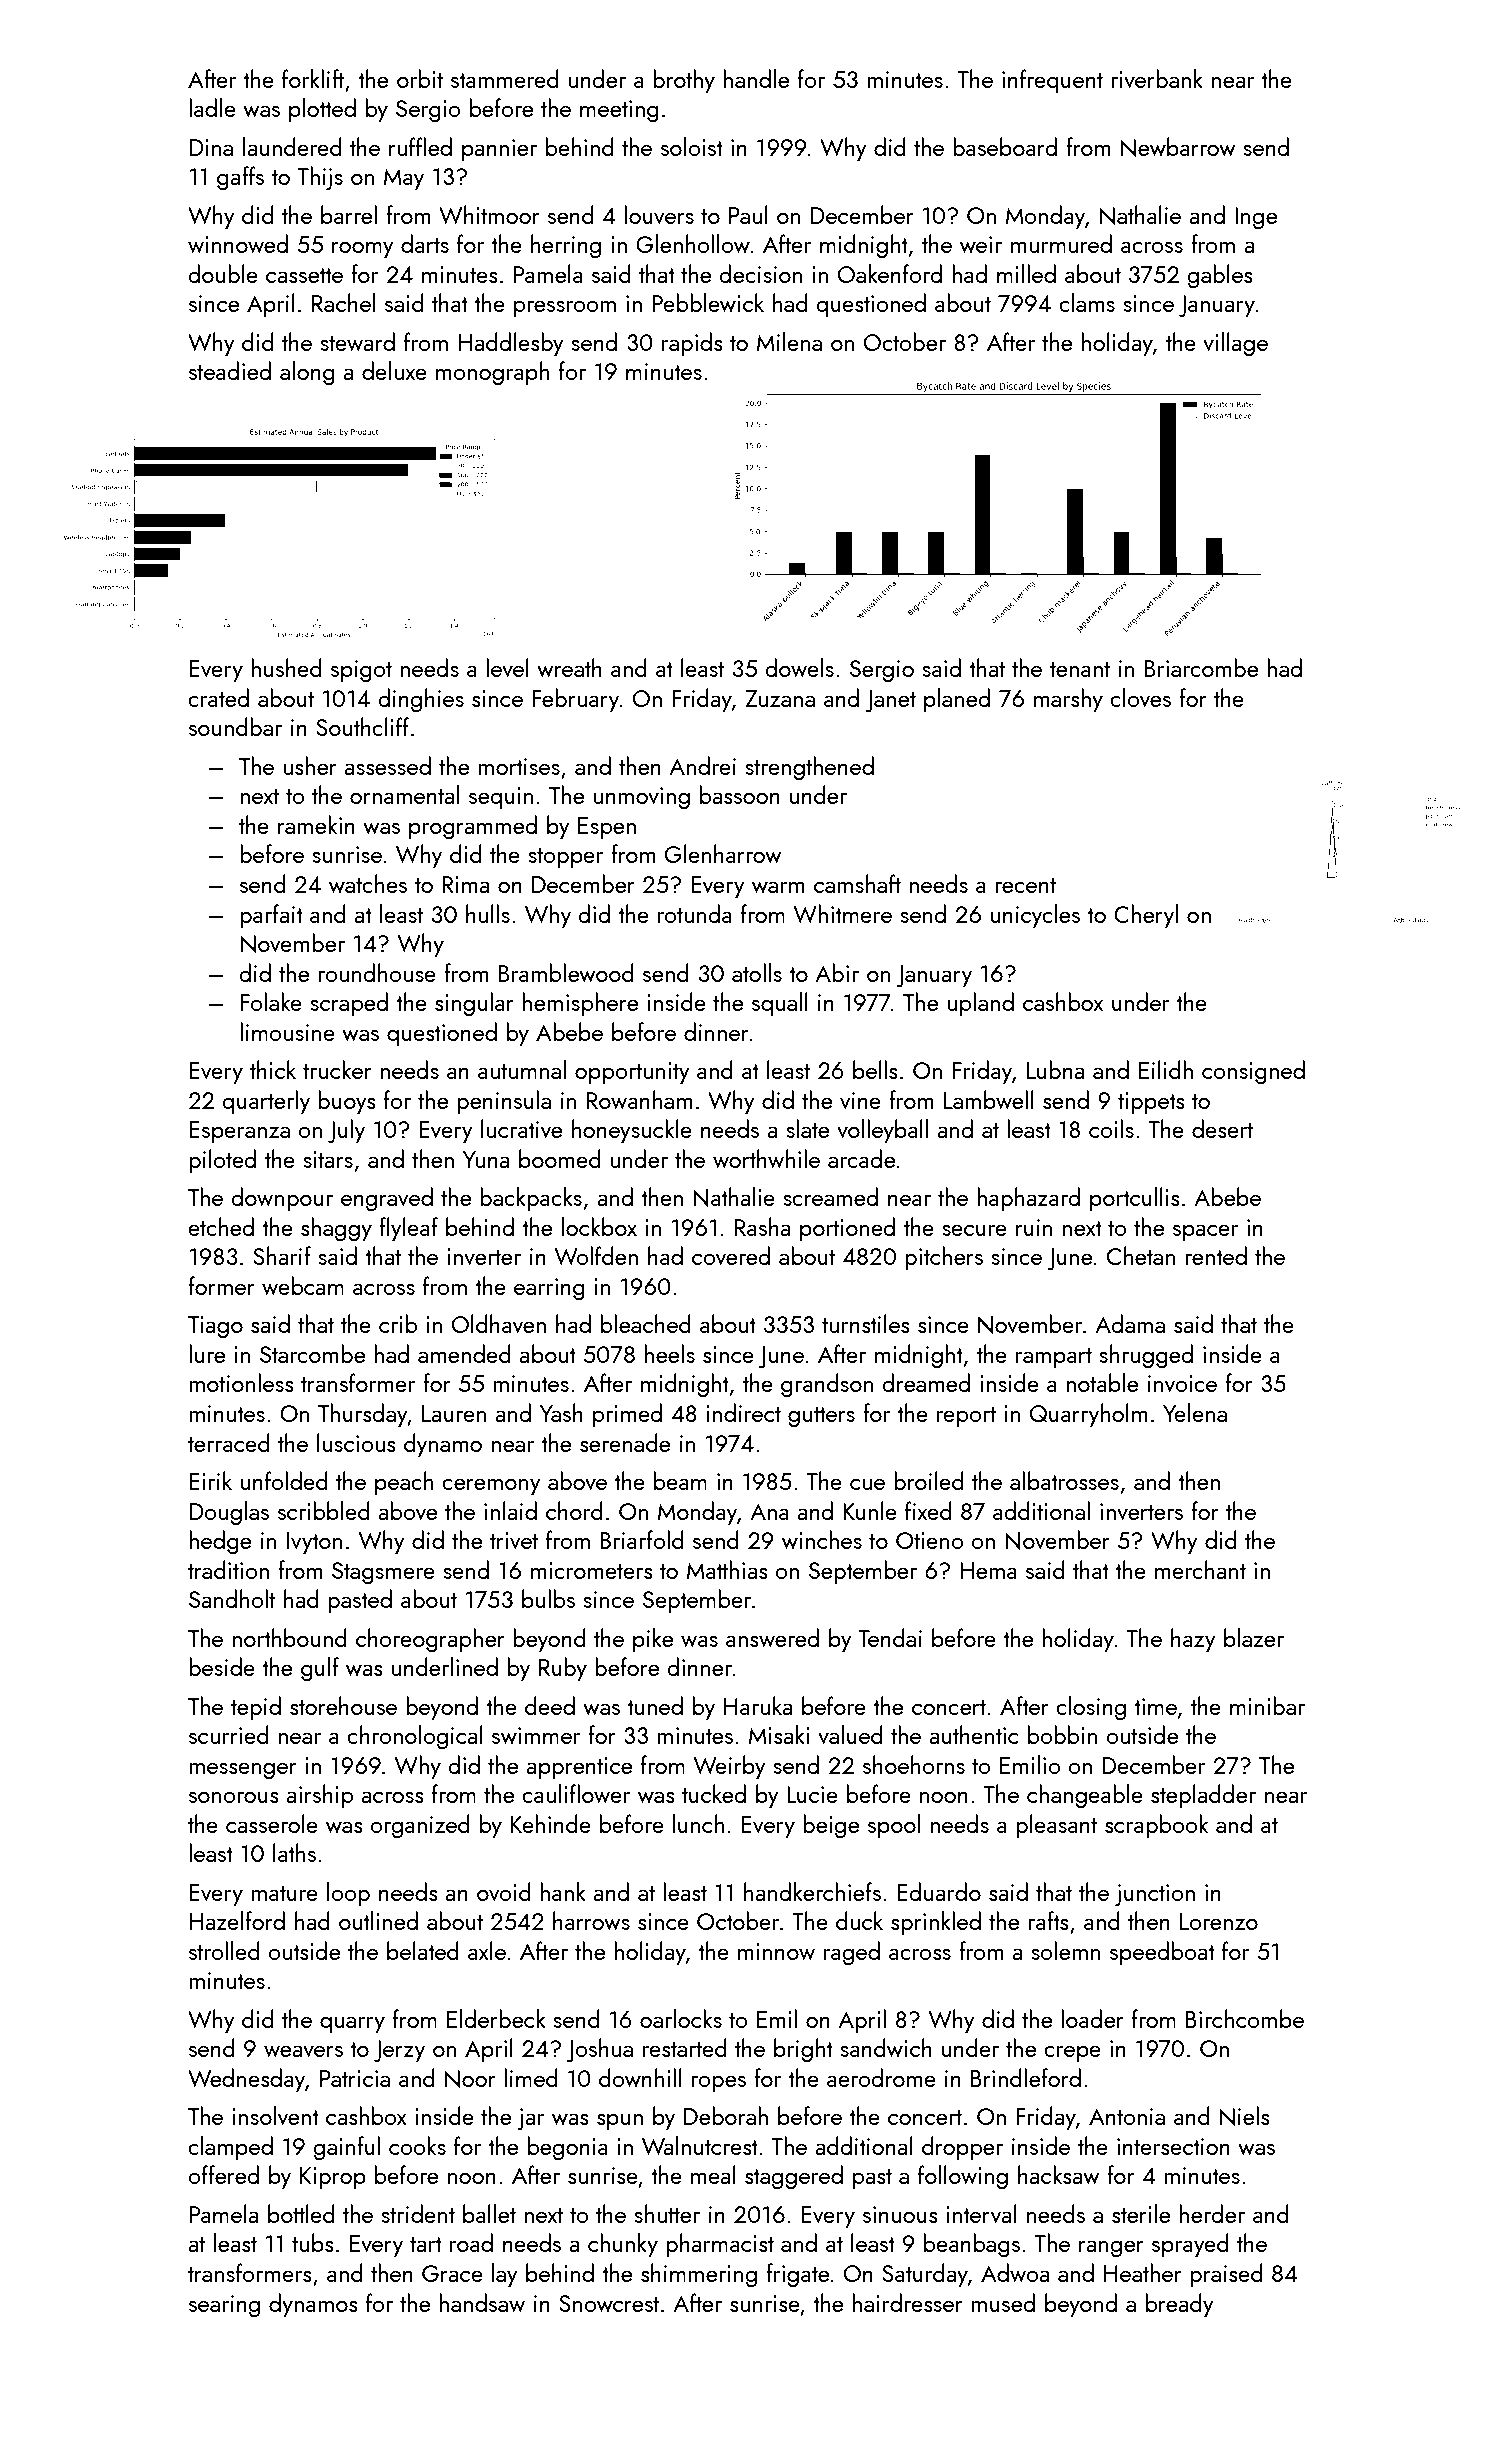  Describe the element at coordinates (837, 972) in the page. I see `Abir` at that location.
